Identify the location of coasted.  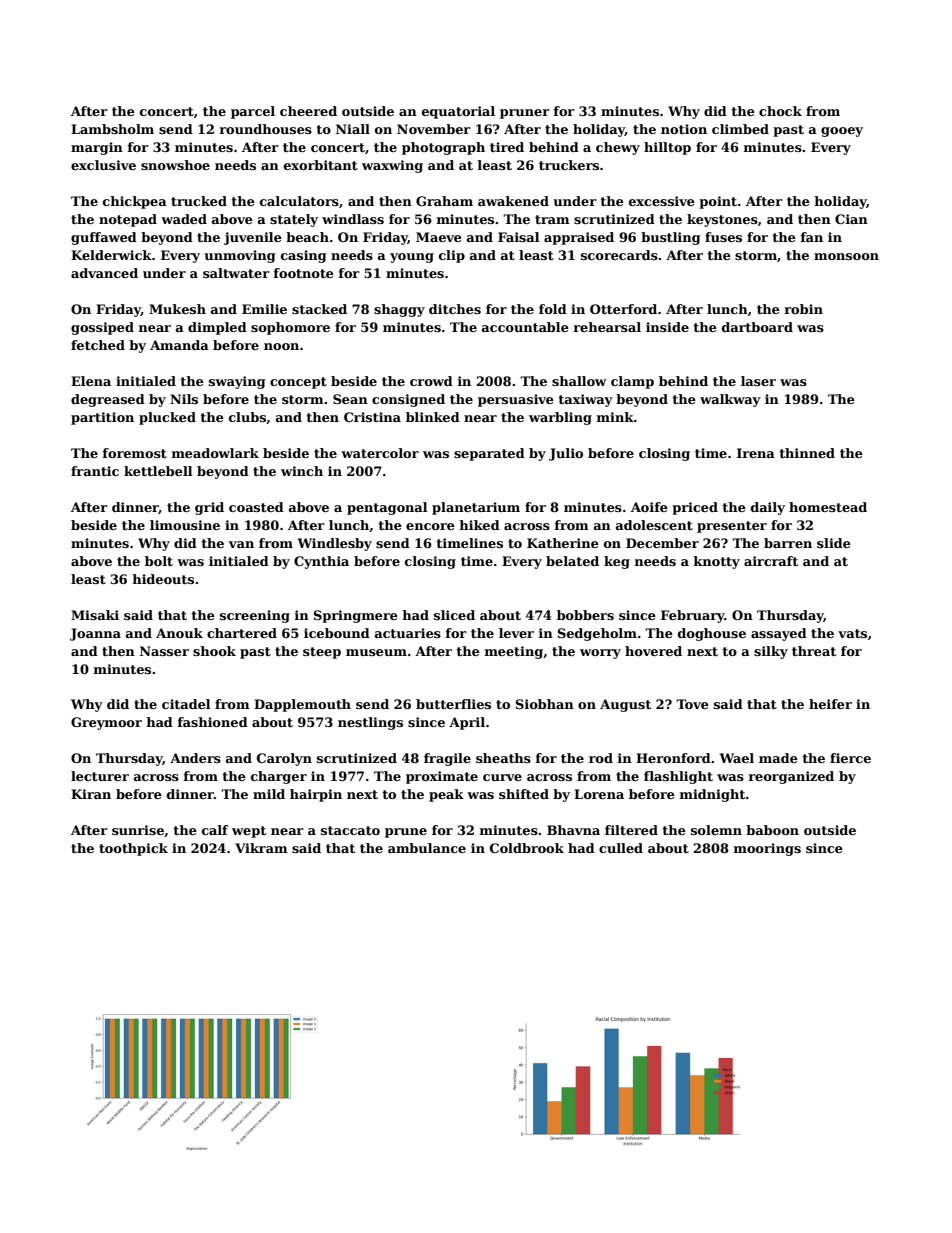
(256, 507).
